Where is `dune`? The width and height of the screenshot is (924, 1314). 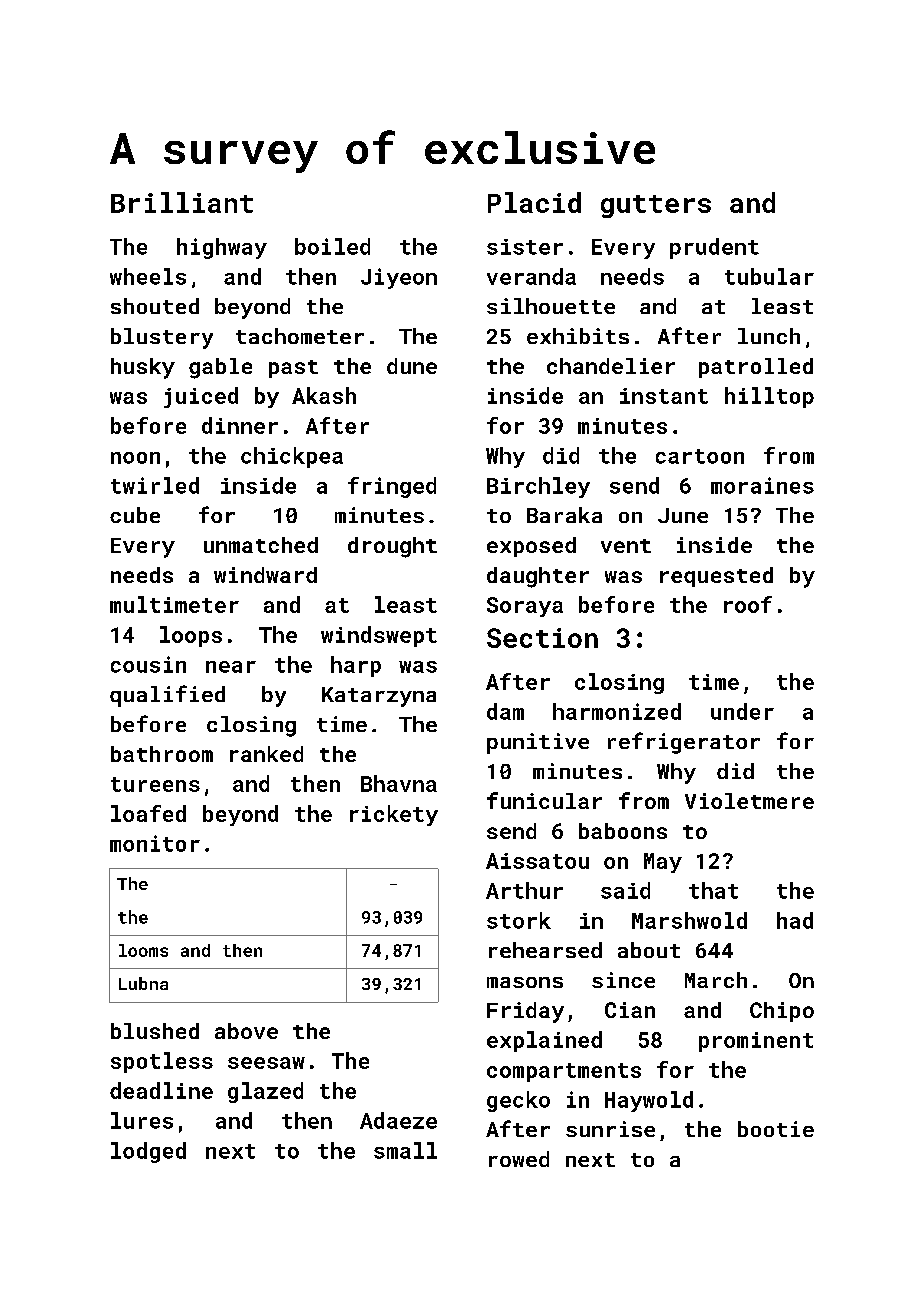 dune is located at coordinates (412, 366).
